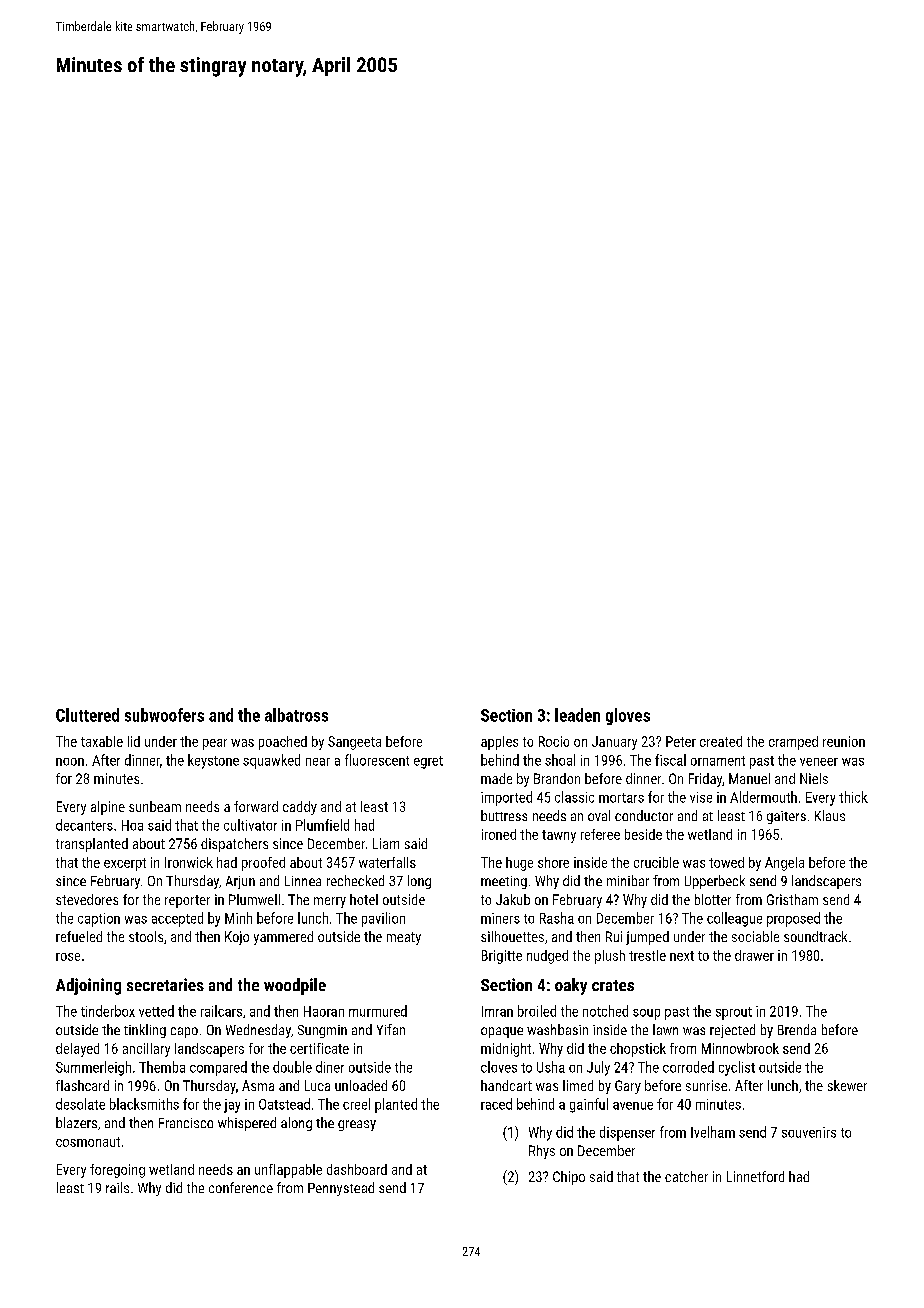  What do you see at coordinates (241, 1187) in the document?
I see `conference` at bounding box center [241, 1187].
